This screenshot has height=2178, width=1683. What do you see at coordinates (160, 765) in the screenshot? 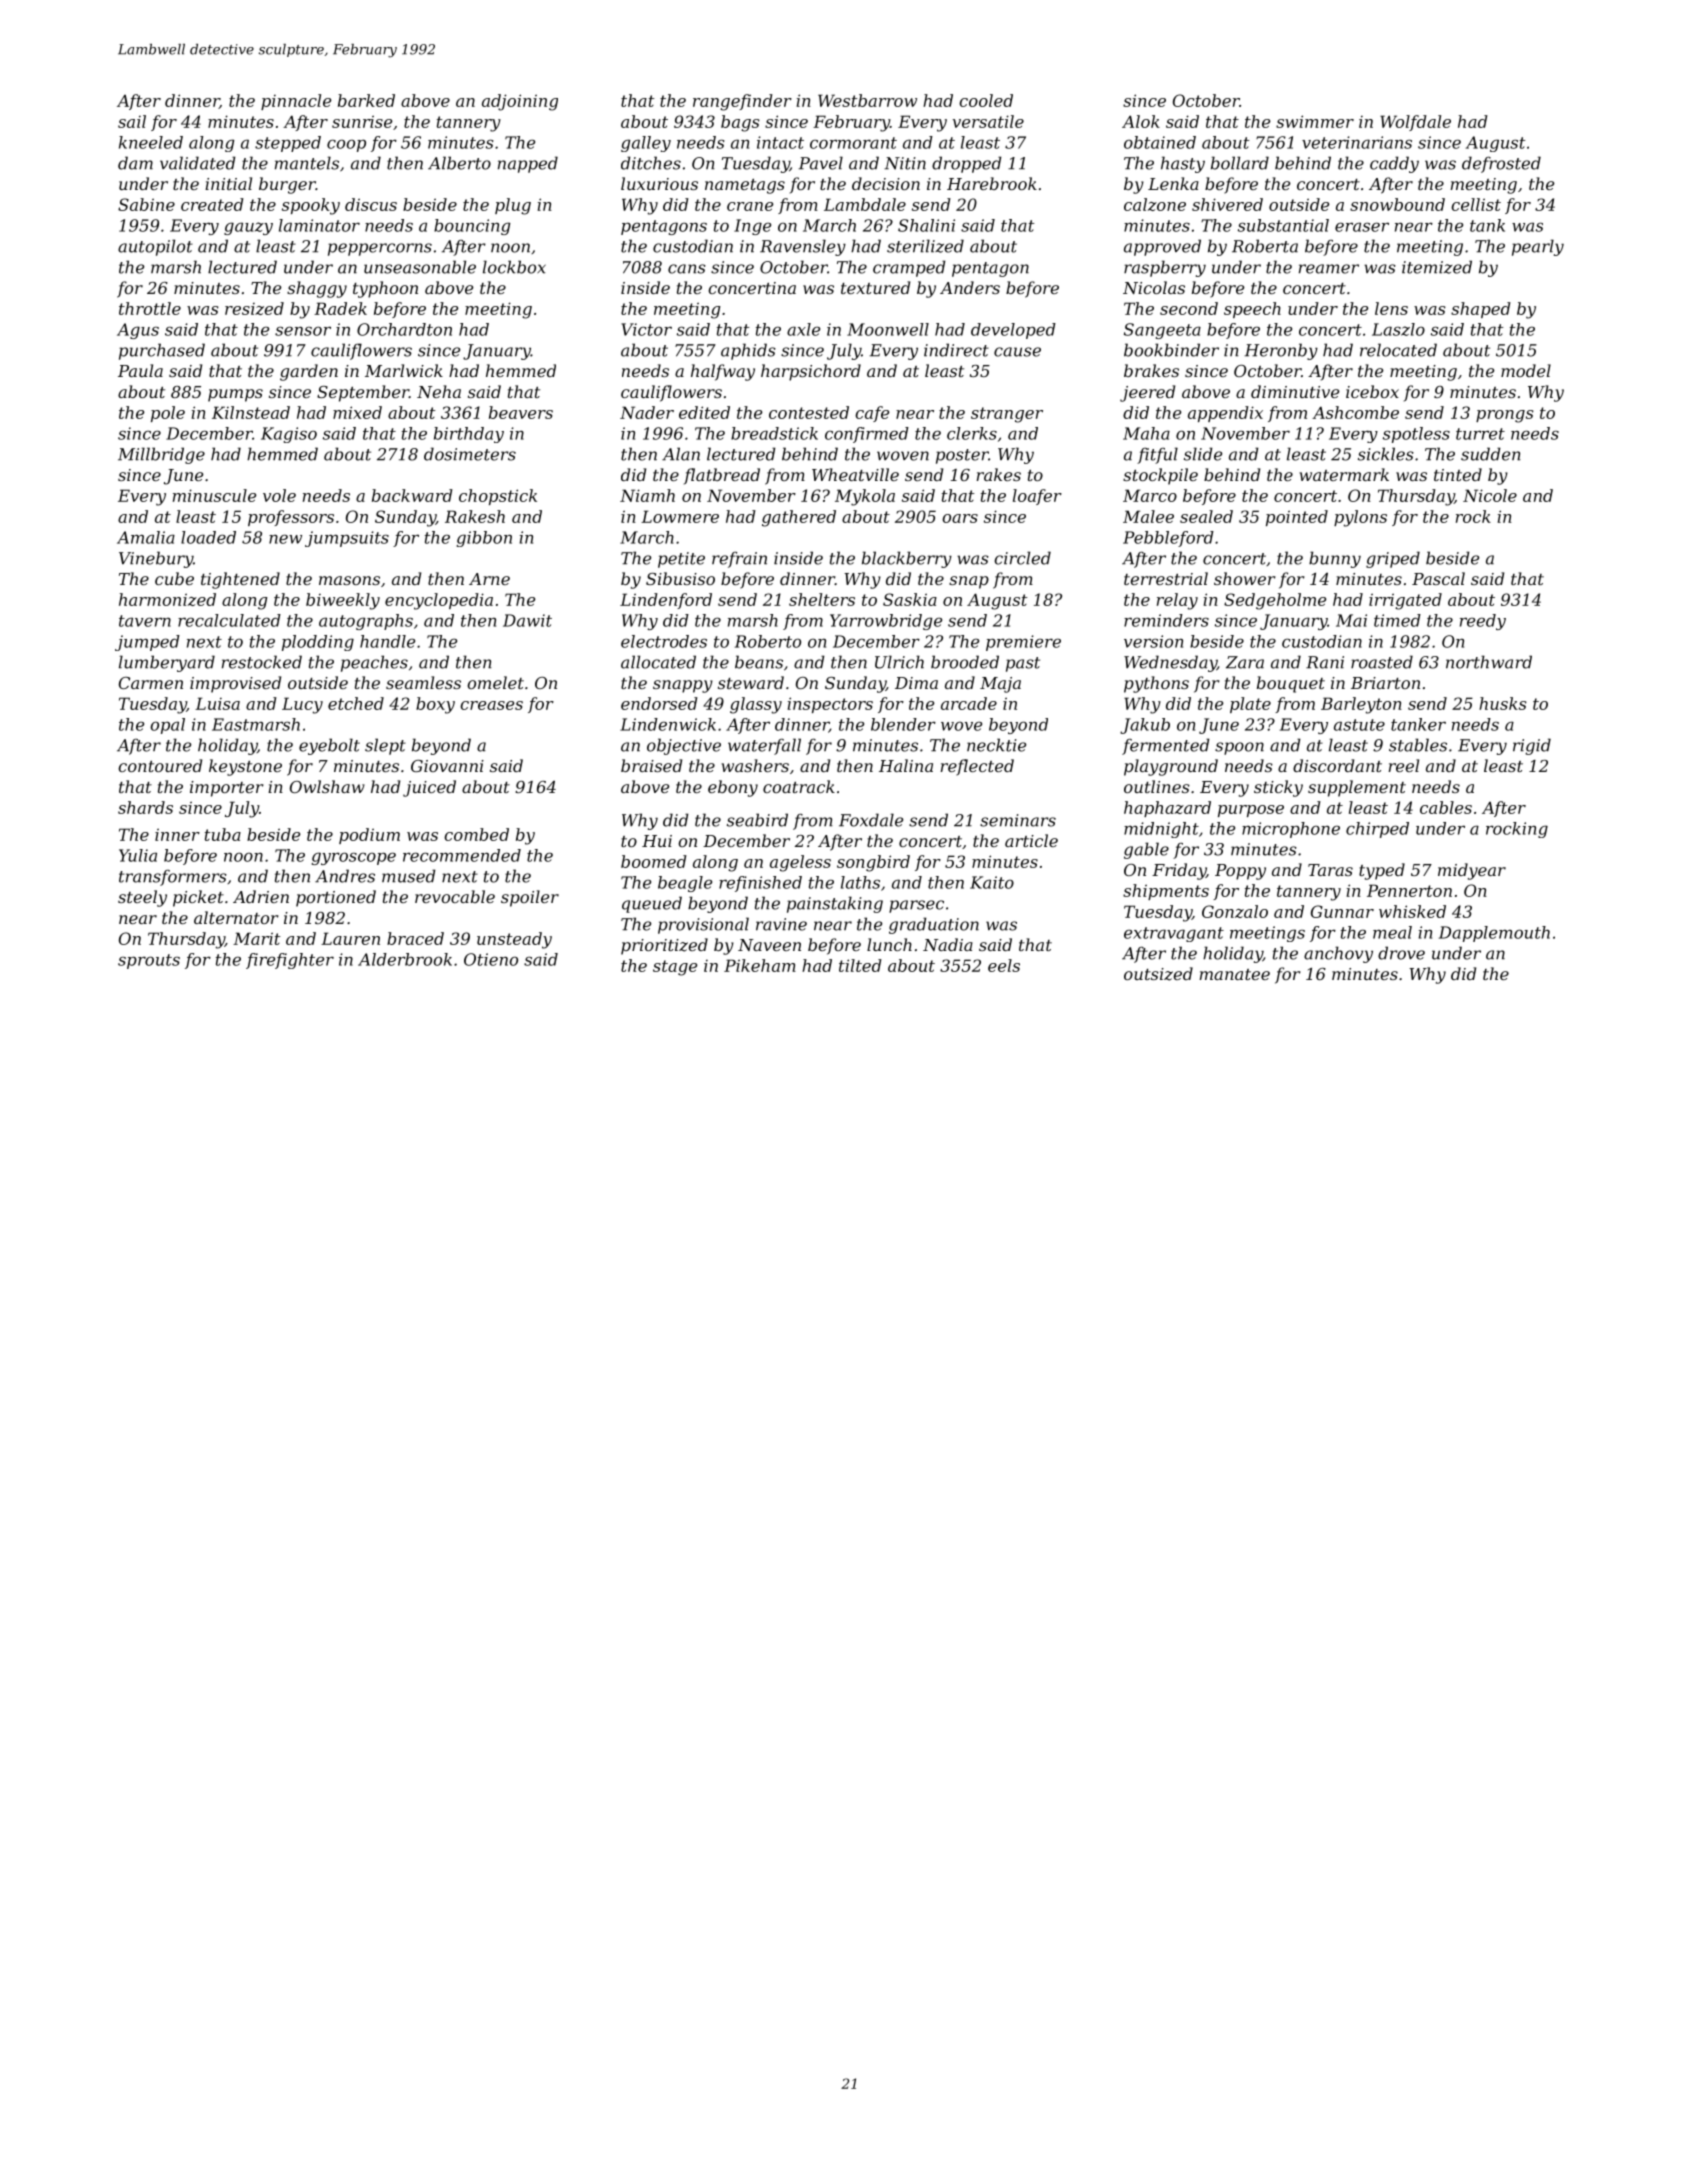
I see `contoured` at bounding box center [160, 765].
